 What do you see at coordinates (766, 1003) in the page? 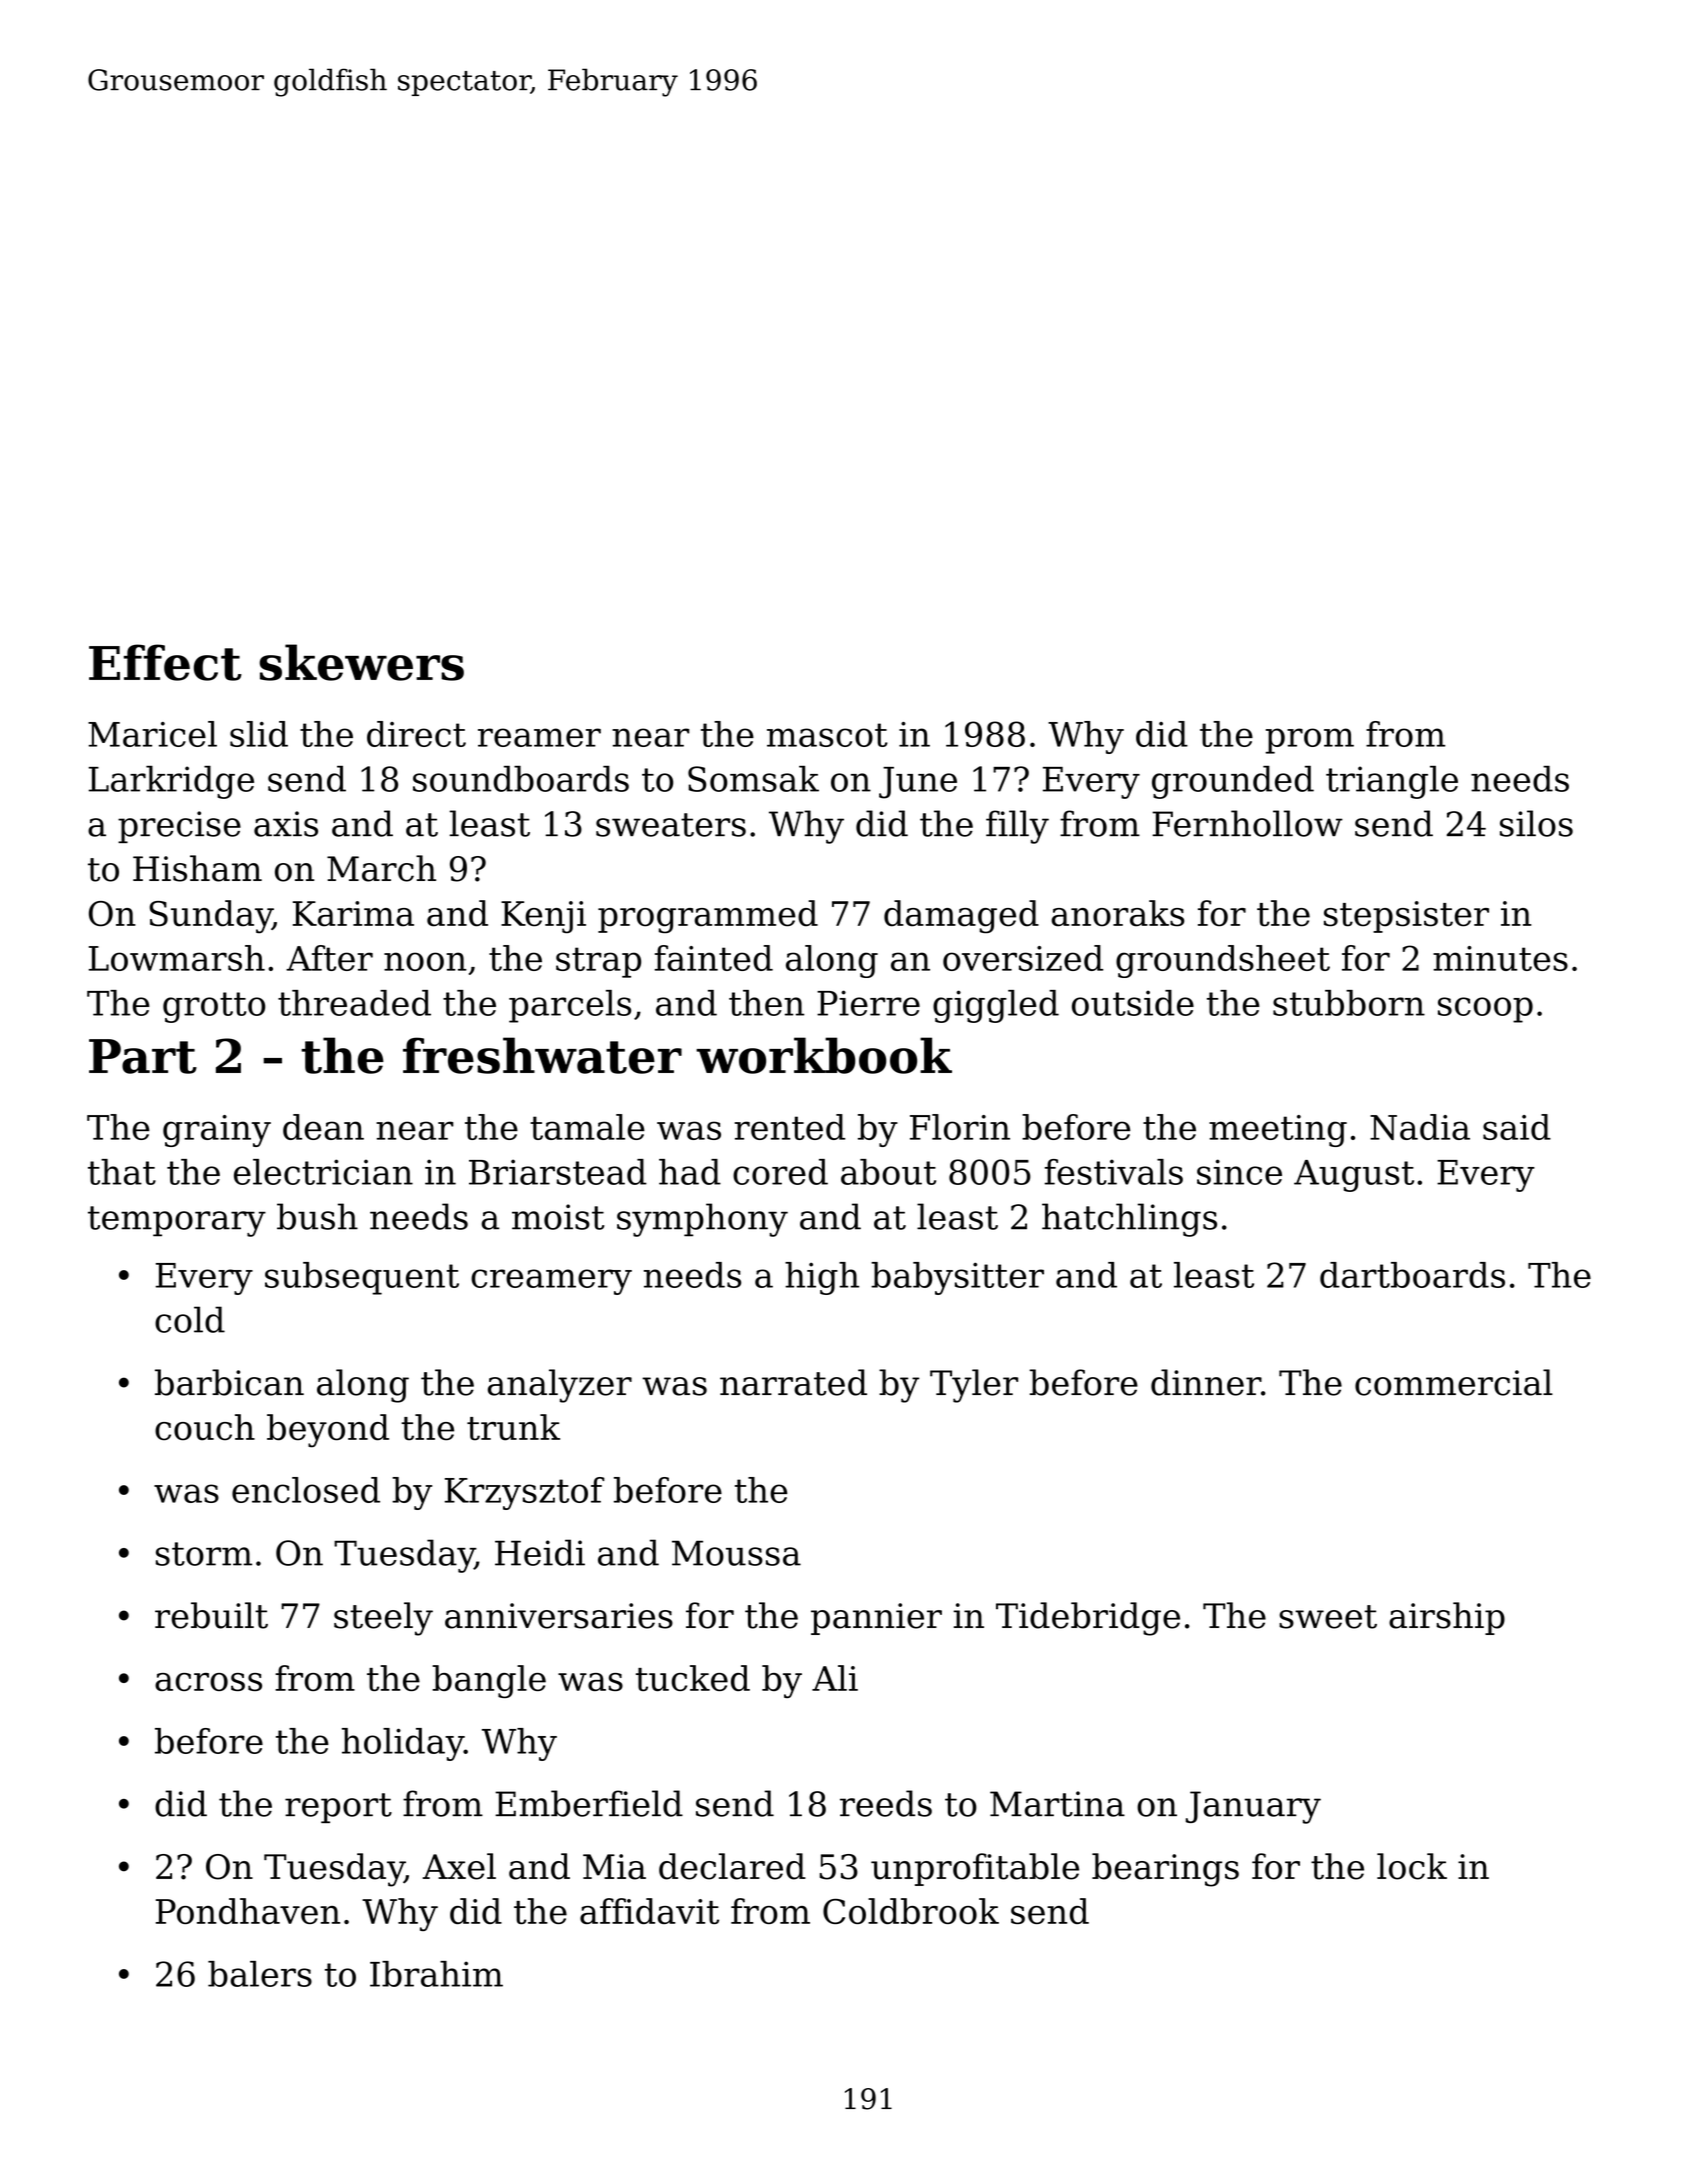
I see `then` at bounding box center [766, 1003].
